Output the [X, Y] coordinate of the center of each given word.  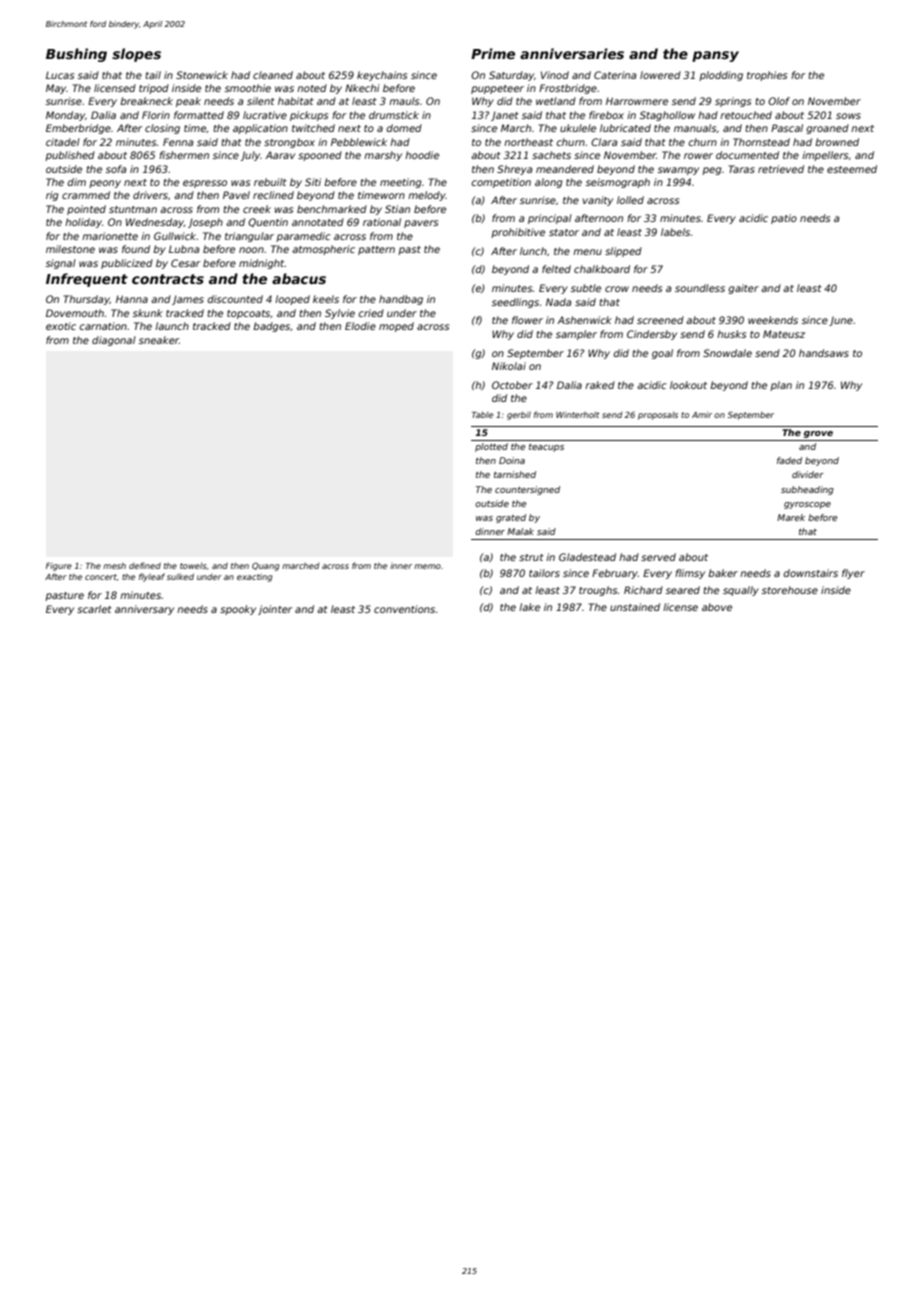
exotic [61, 326]
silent [261, 101]
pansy [715, 56]
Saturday [511, 76]
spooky [238, 610]
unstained [635, 607]
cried [371, 313]
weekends [773, 320]
